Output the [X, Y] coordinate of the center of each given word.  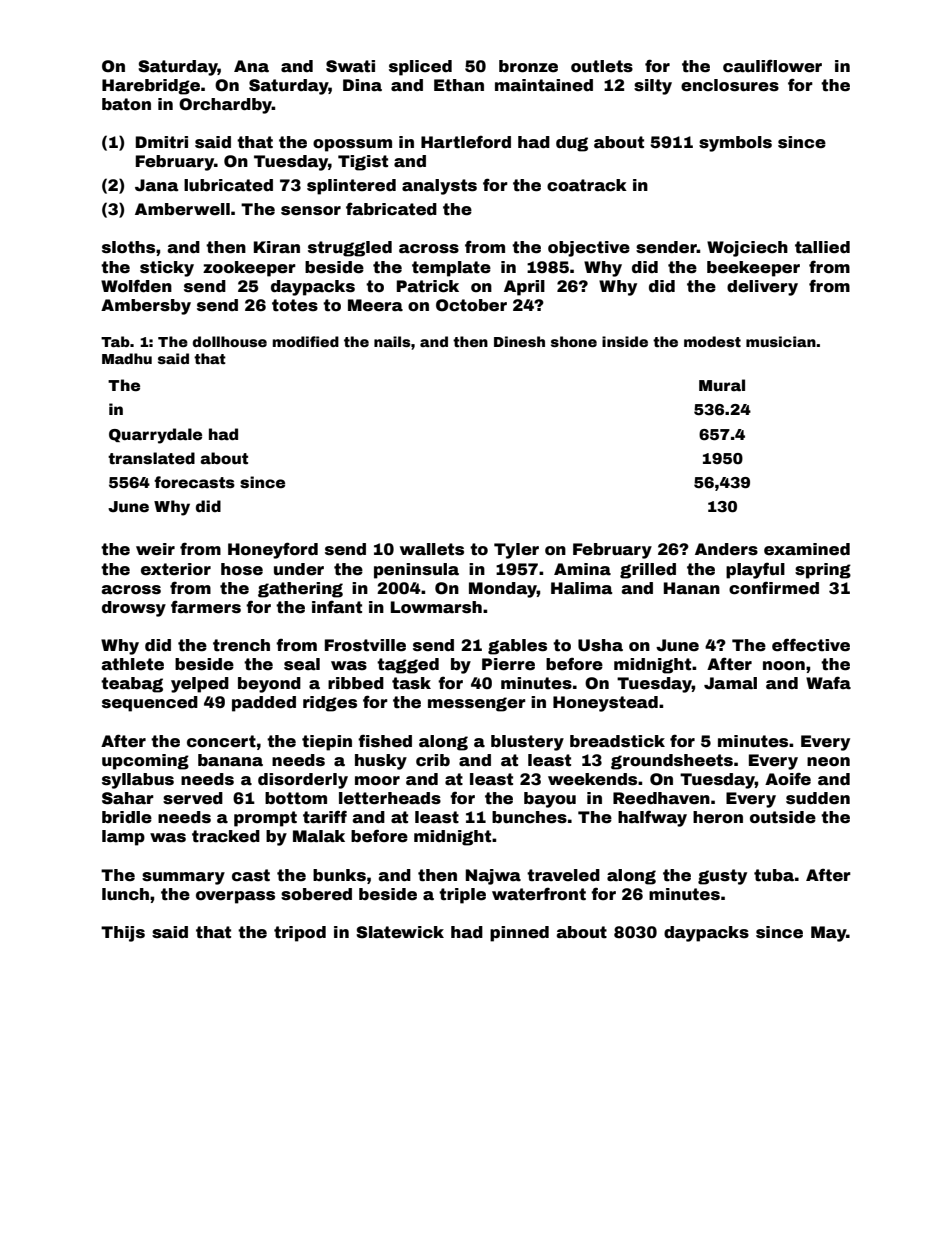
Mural [722, 385]
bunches [529, 817]
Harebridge [151, 87]
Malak [319, 836]
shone [574, 341]
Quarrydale [155, 436]
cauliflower [772, 66]
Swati [350, 66]
